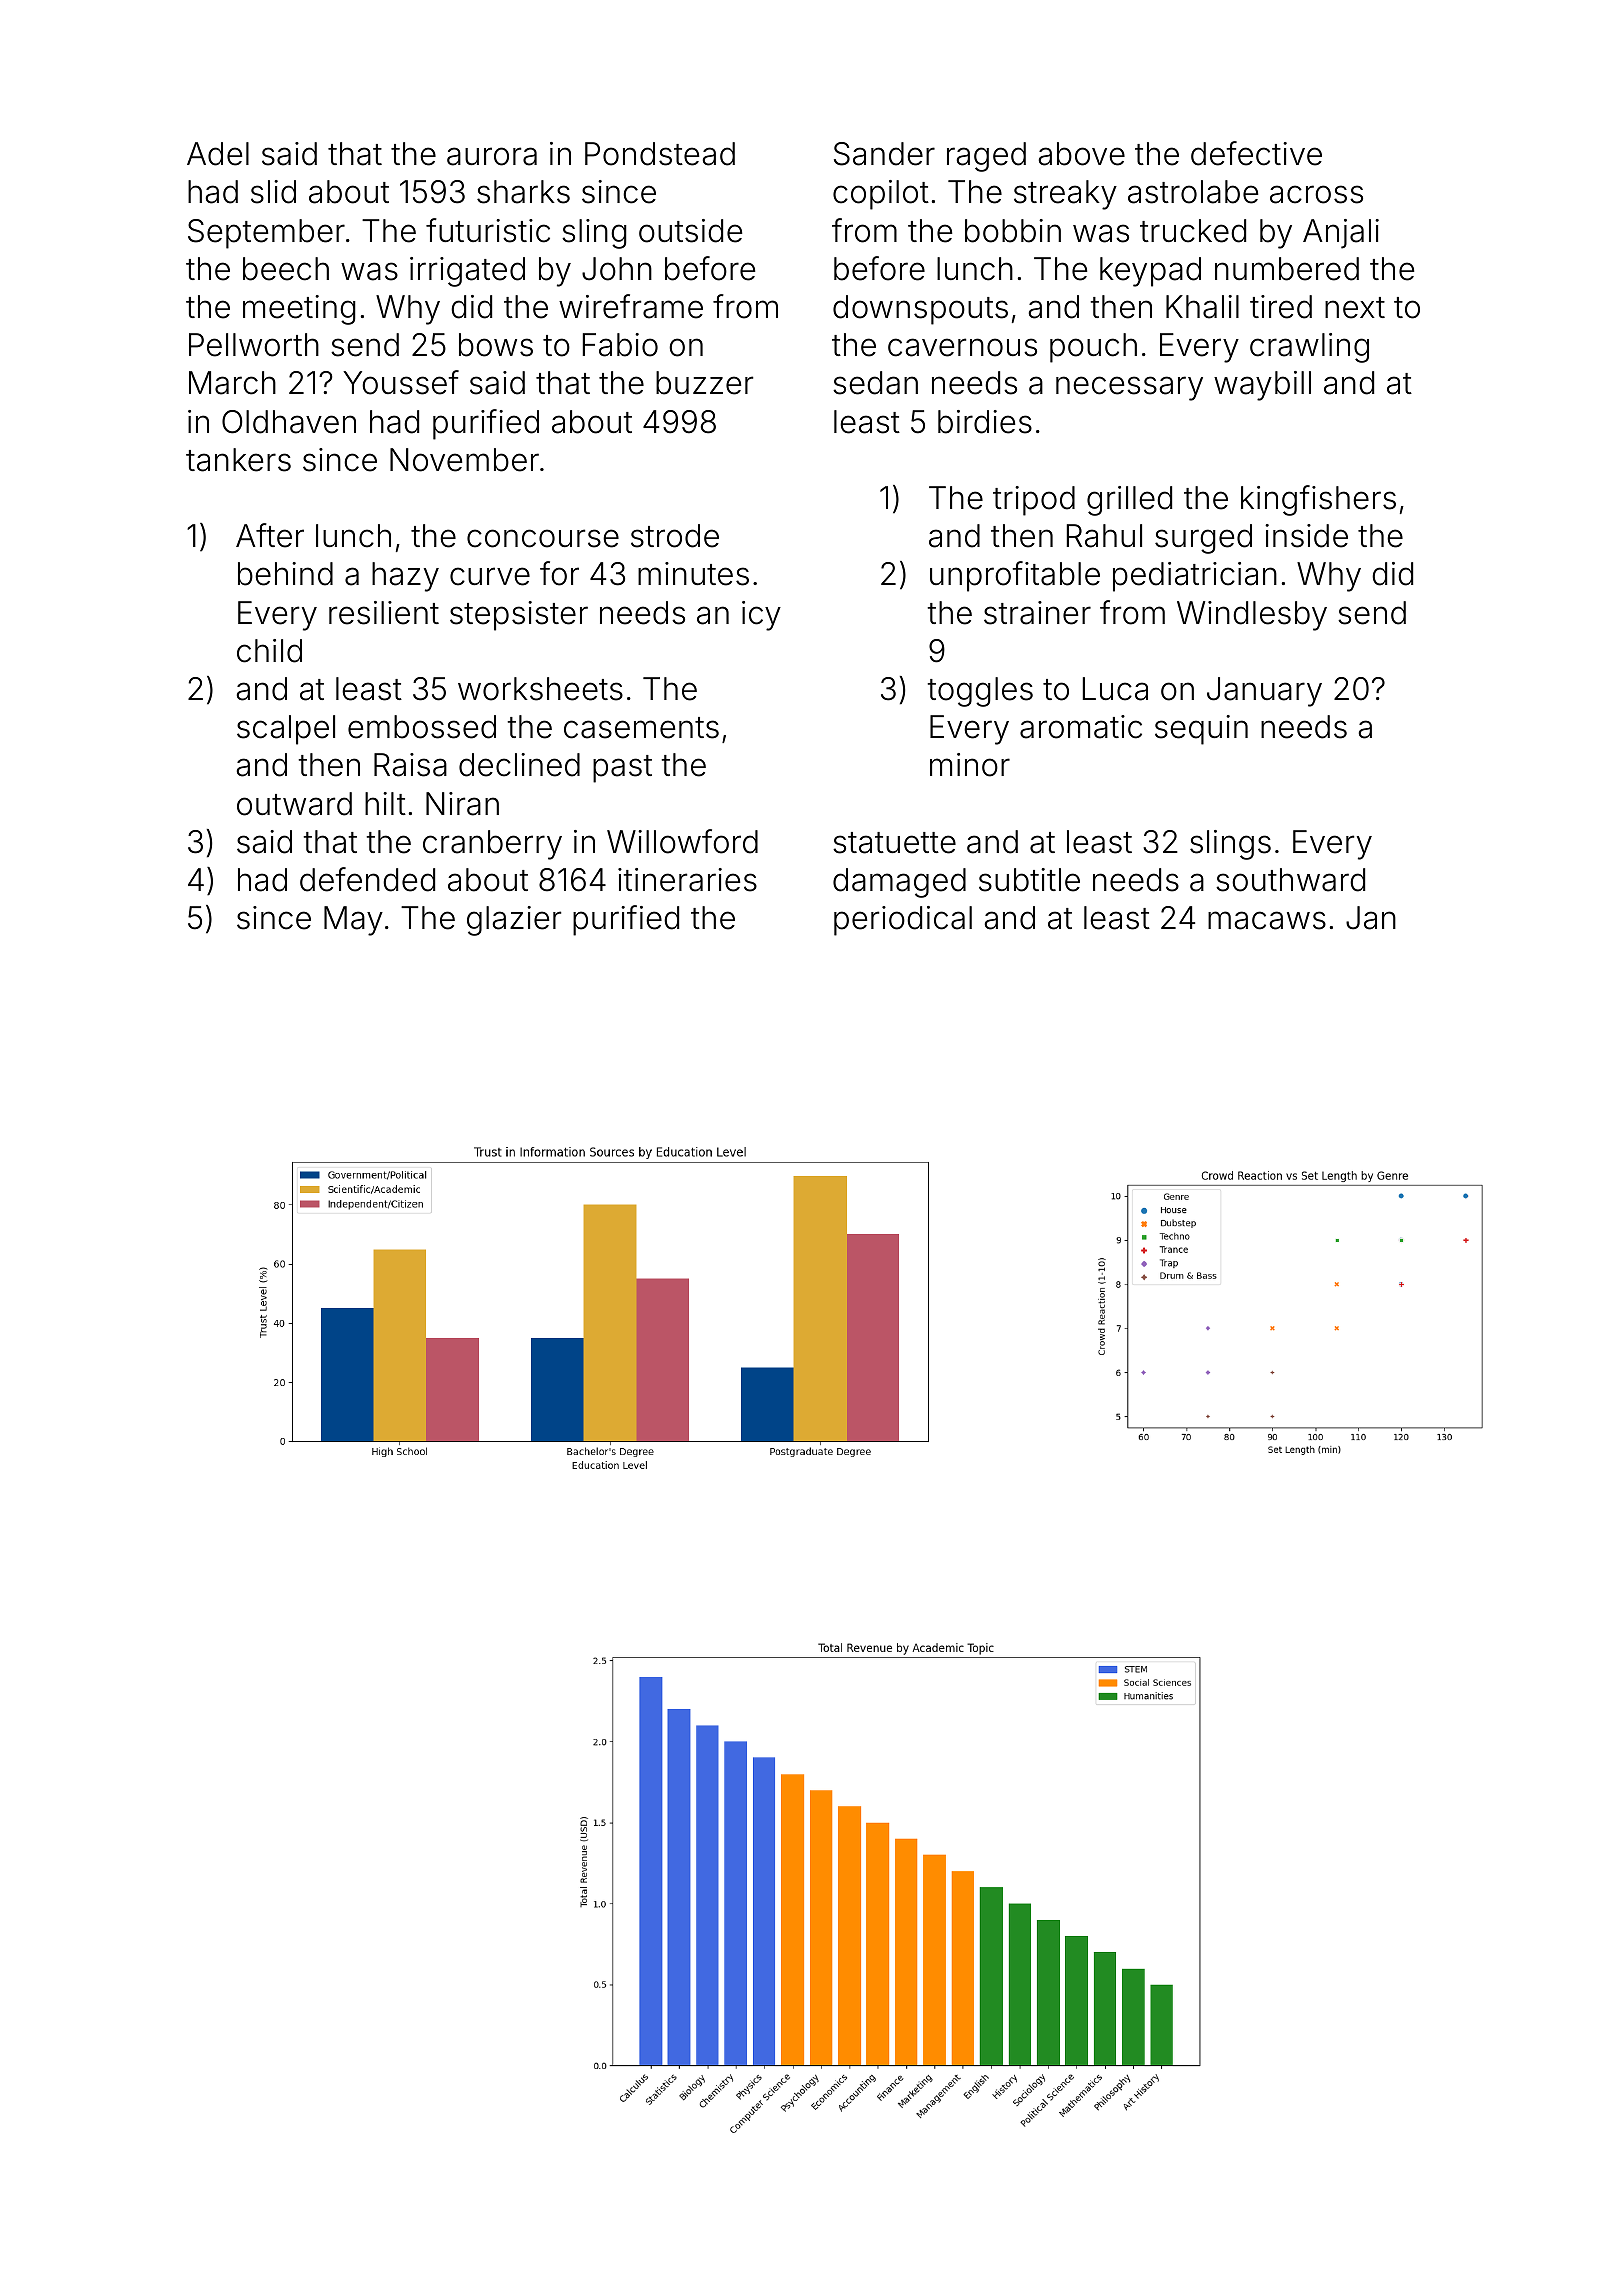 The image size is (1620, 2292). What do you see at coordinates (1256, 153) in the screenshot?
I see `defective` at bounding box center [1256, 153].
